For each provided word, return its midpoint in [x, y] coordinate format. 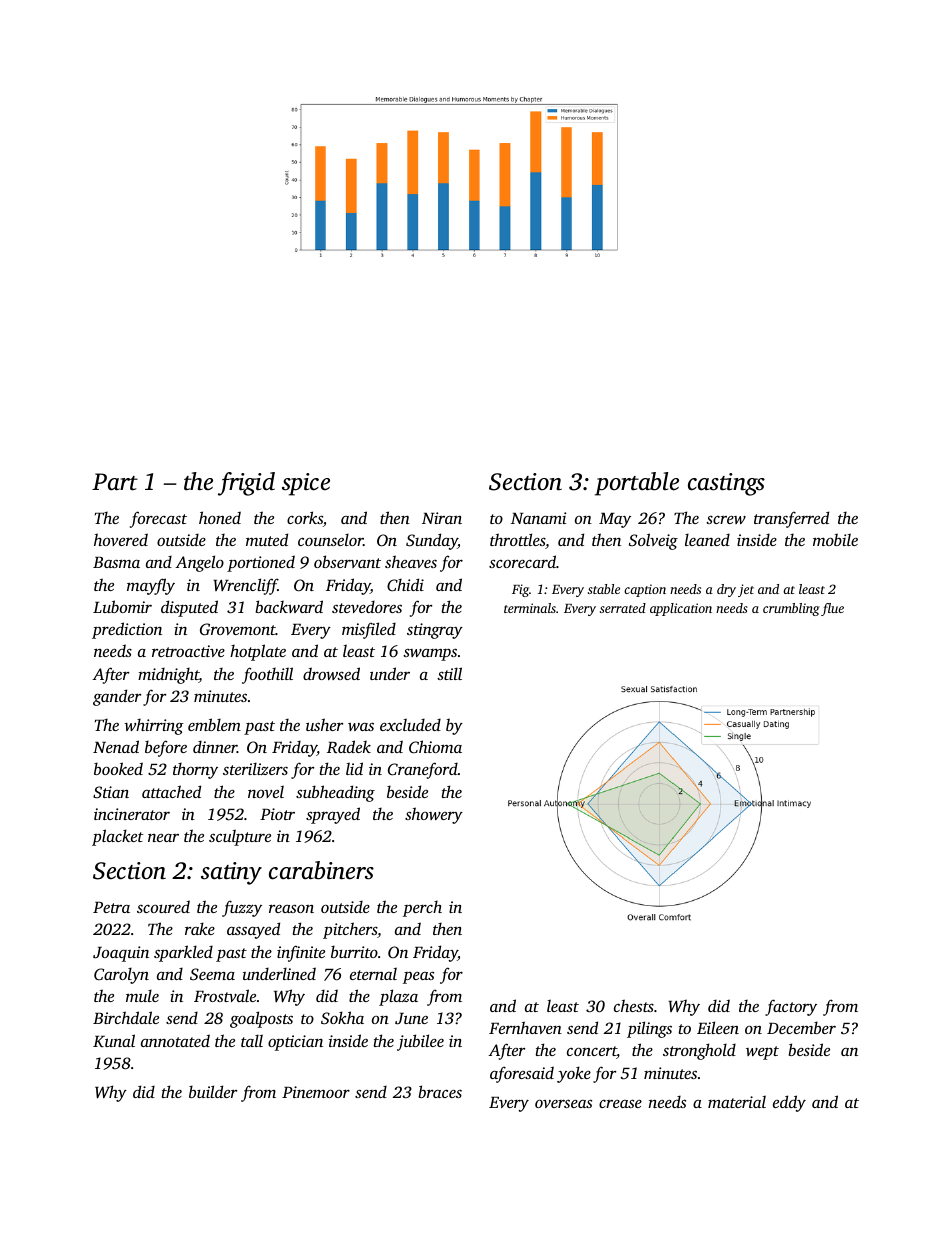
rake [200, 928]
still [449, 673]
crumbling [791, 609]
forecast [158, 519]
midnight [168, 675]
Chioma [435, 747]
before [166, 748]
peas [418, 977]
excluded [410, 724]
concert [592, 1052]
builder [213, 1091]
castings [726, 484]
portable [637, 484]
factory [791, 1007]
